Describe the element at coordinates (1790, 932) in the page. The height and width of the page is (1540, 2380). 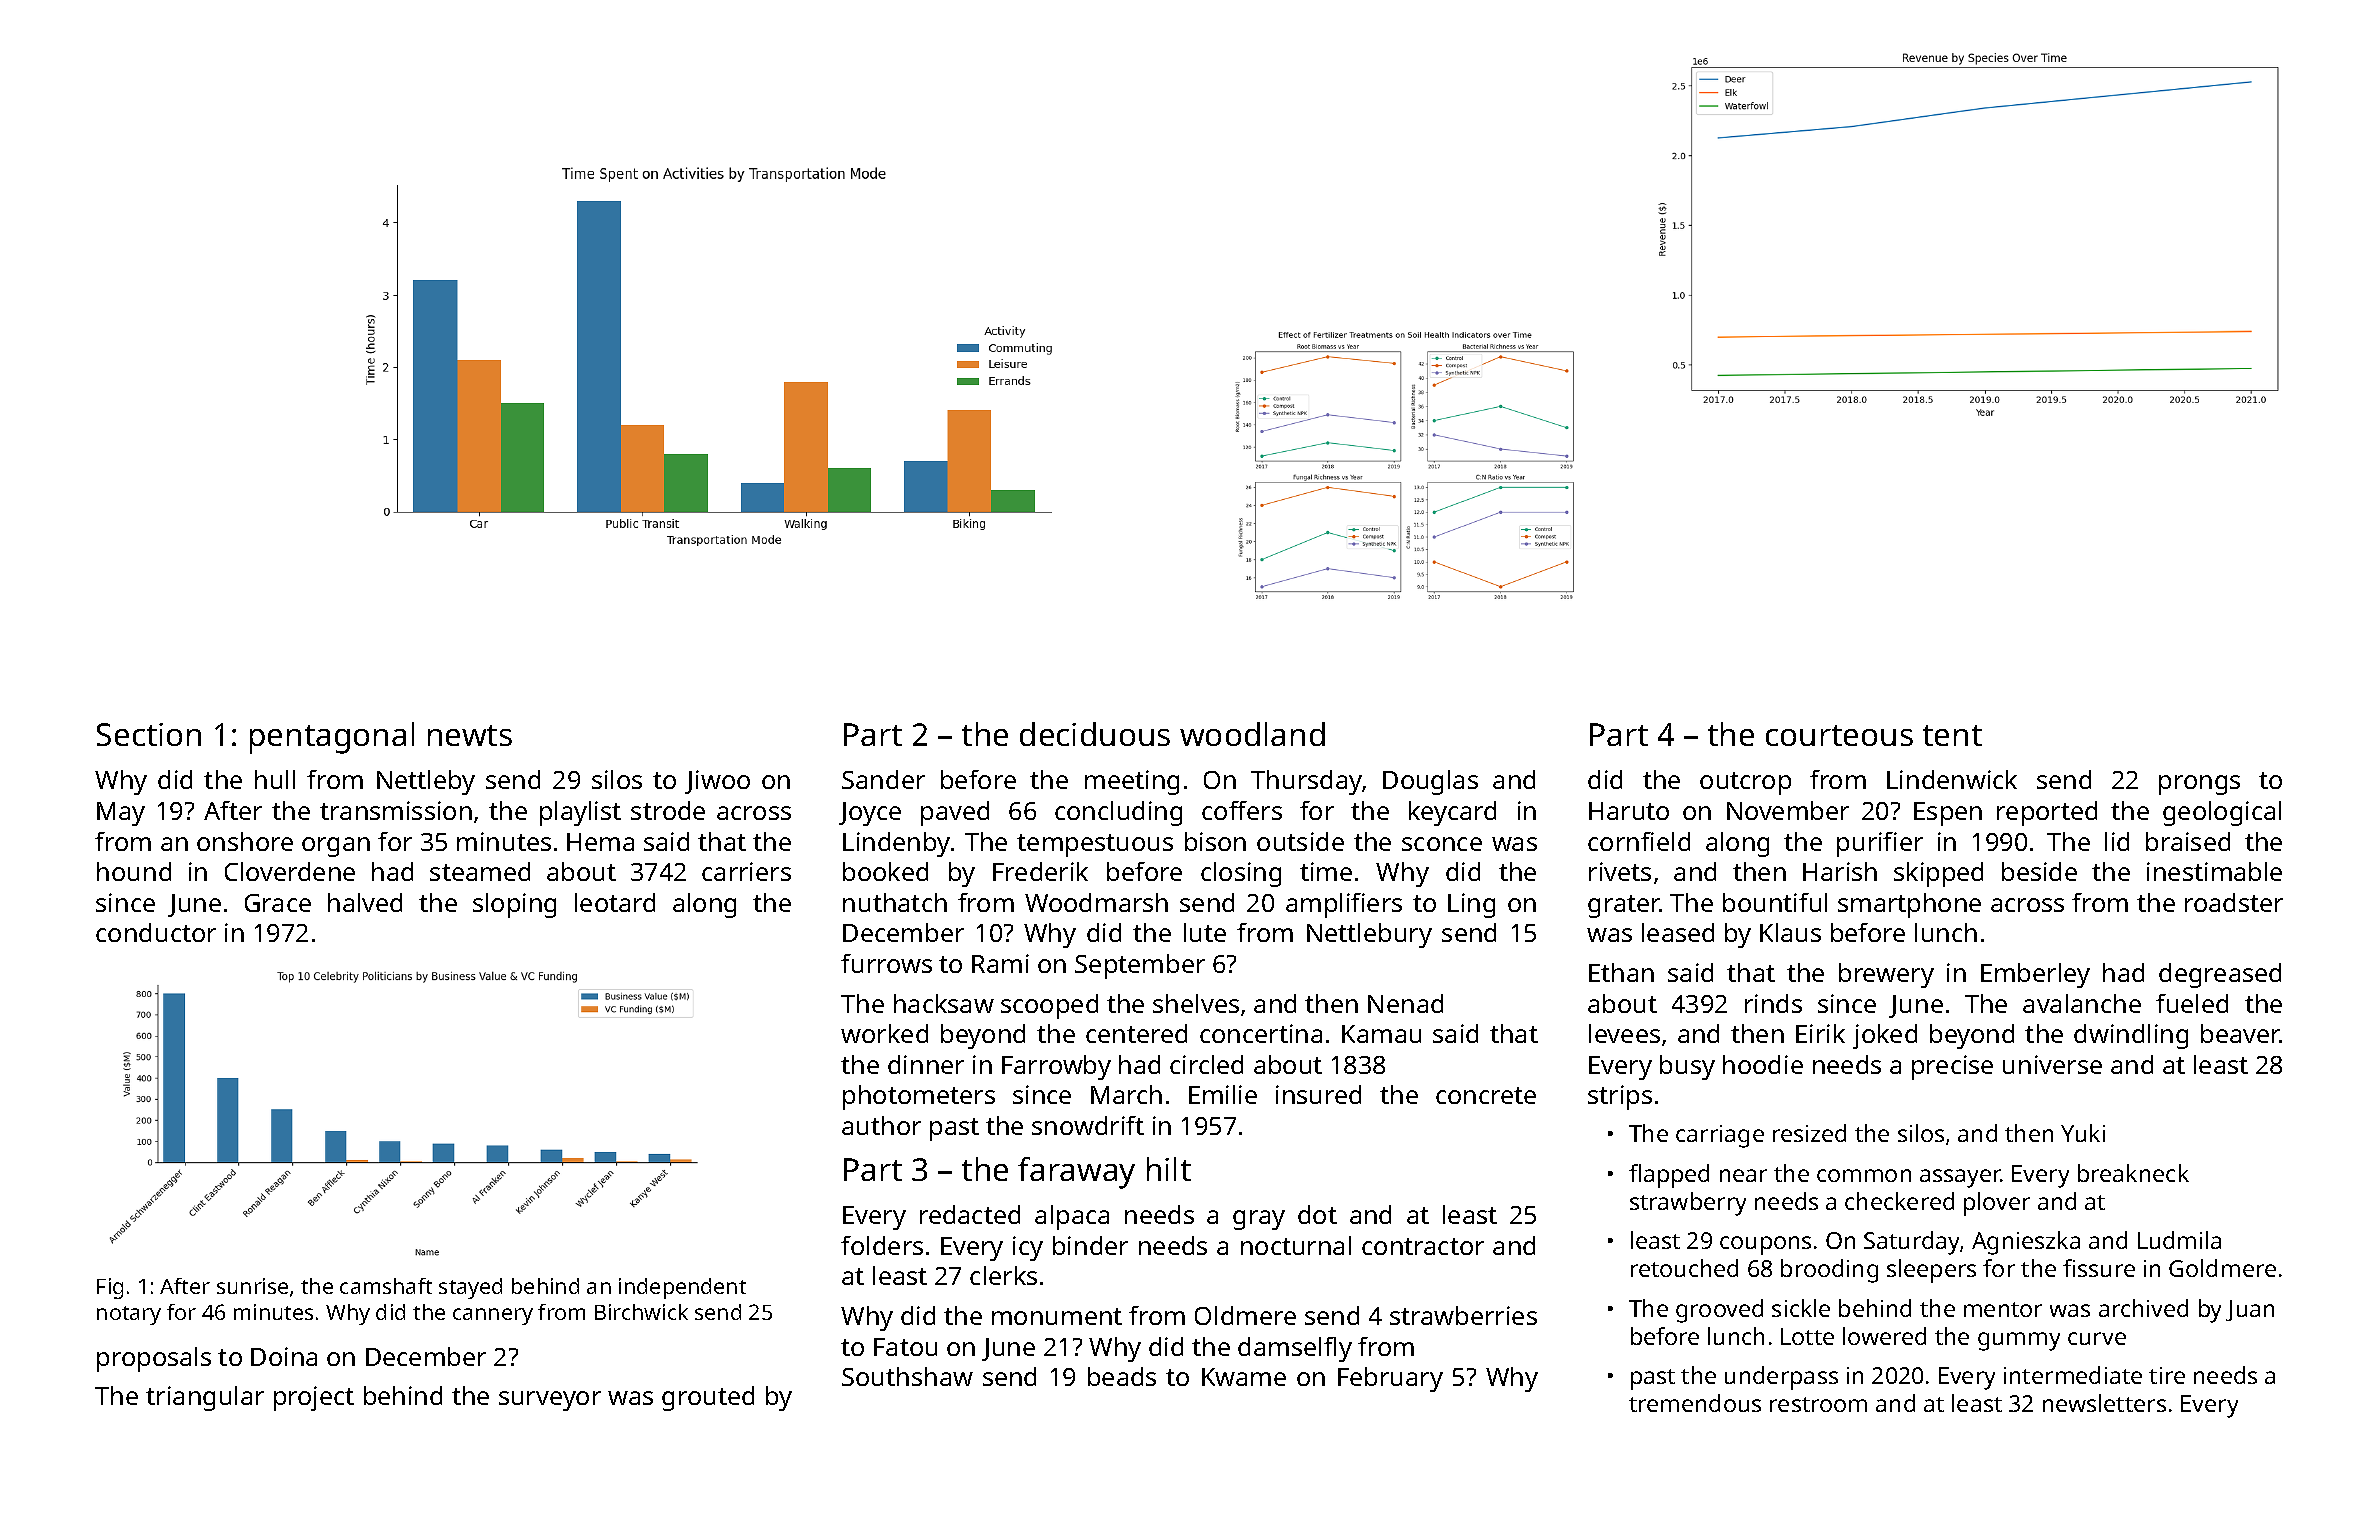
I see `Klaus` at that location.
